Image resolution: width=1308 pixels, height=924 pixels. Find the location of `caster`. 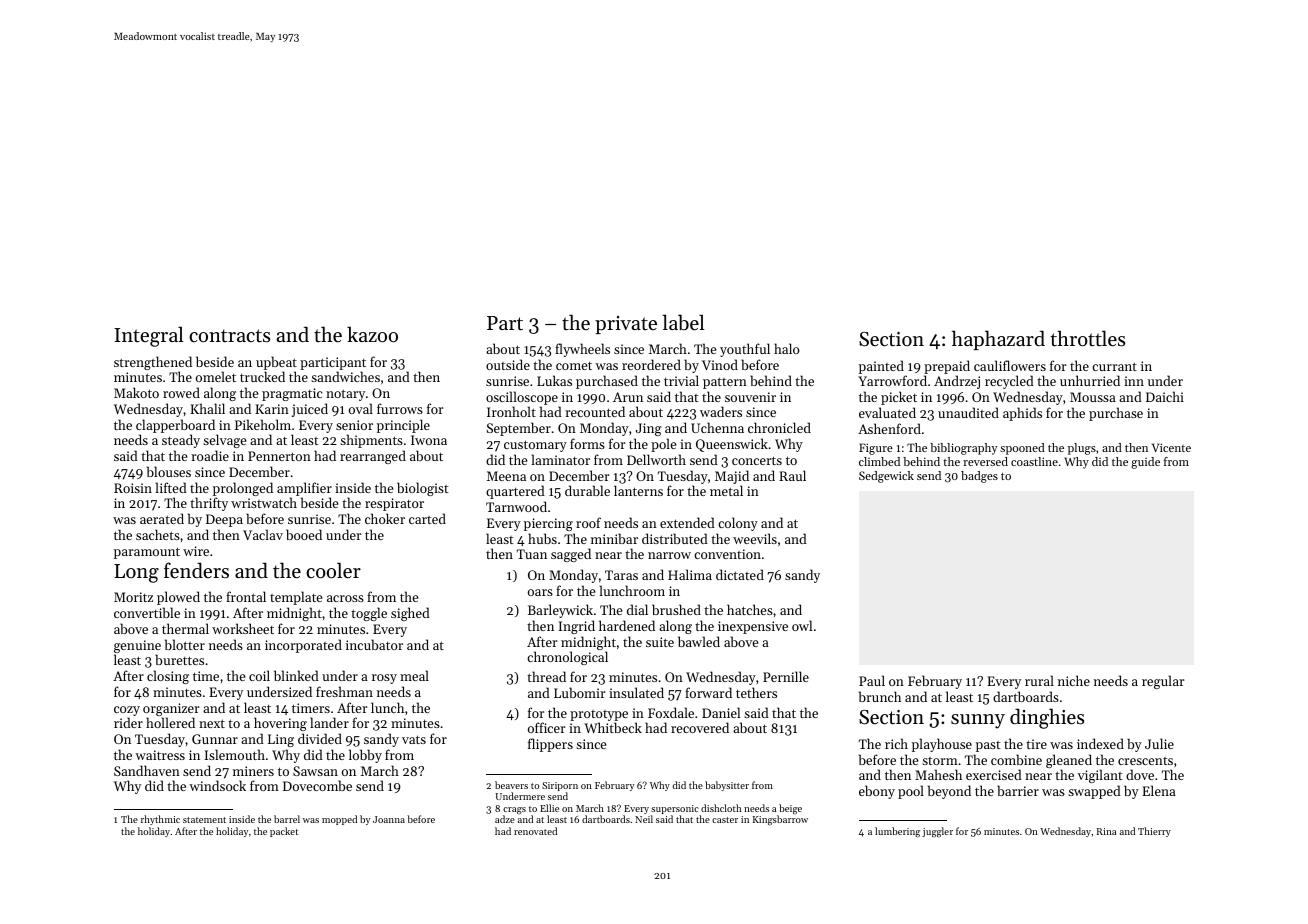

caster is located at coordinates (725, 820).
